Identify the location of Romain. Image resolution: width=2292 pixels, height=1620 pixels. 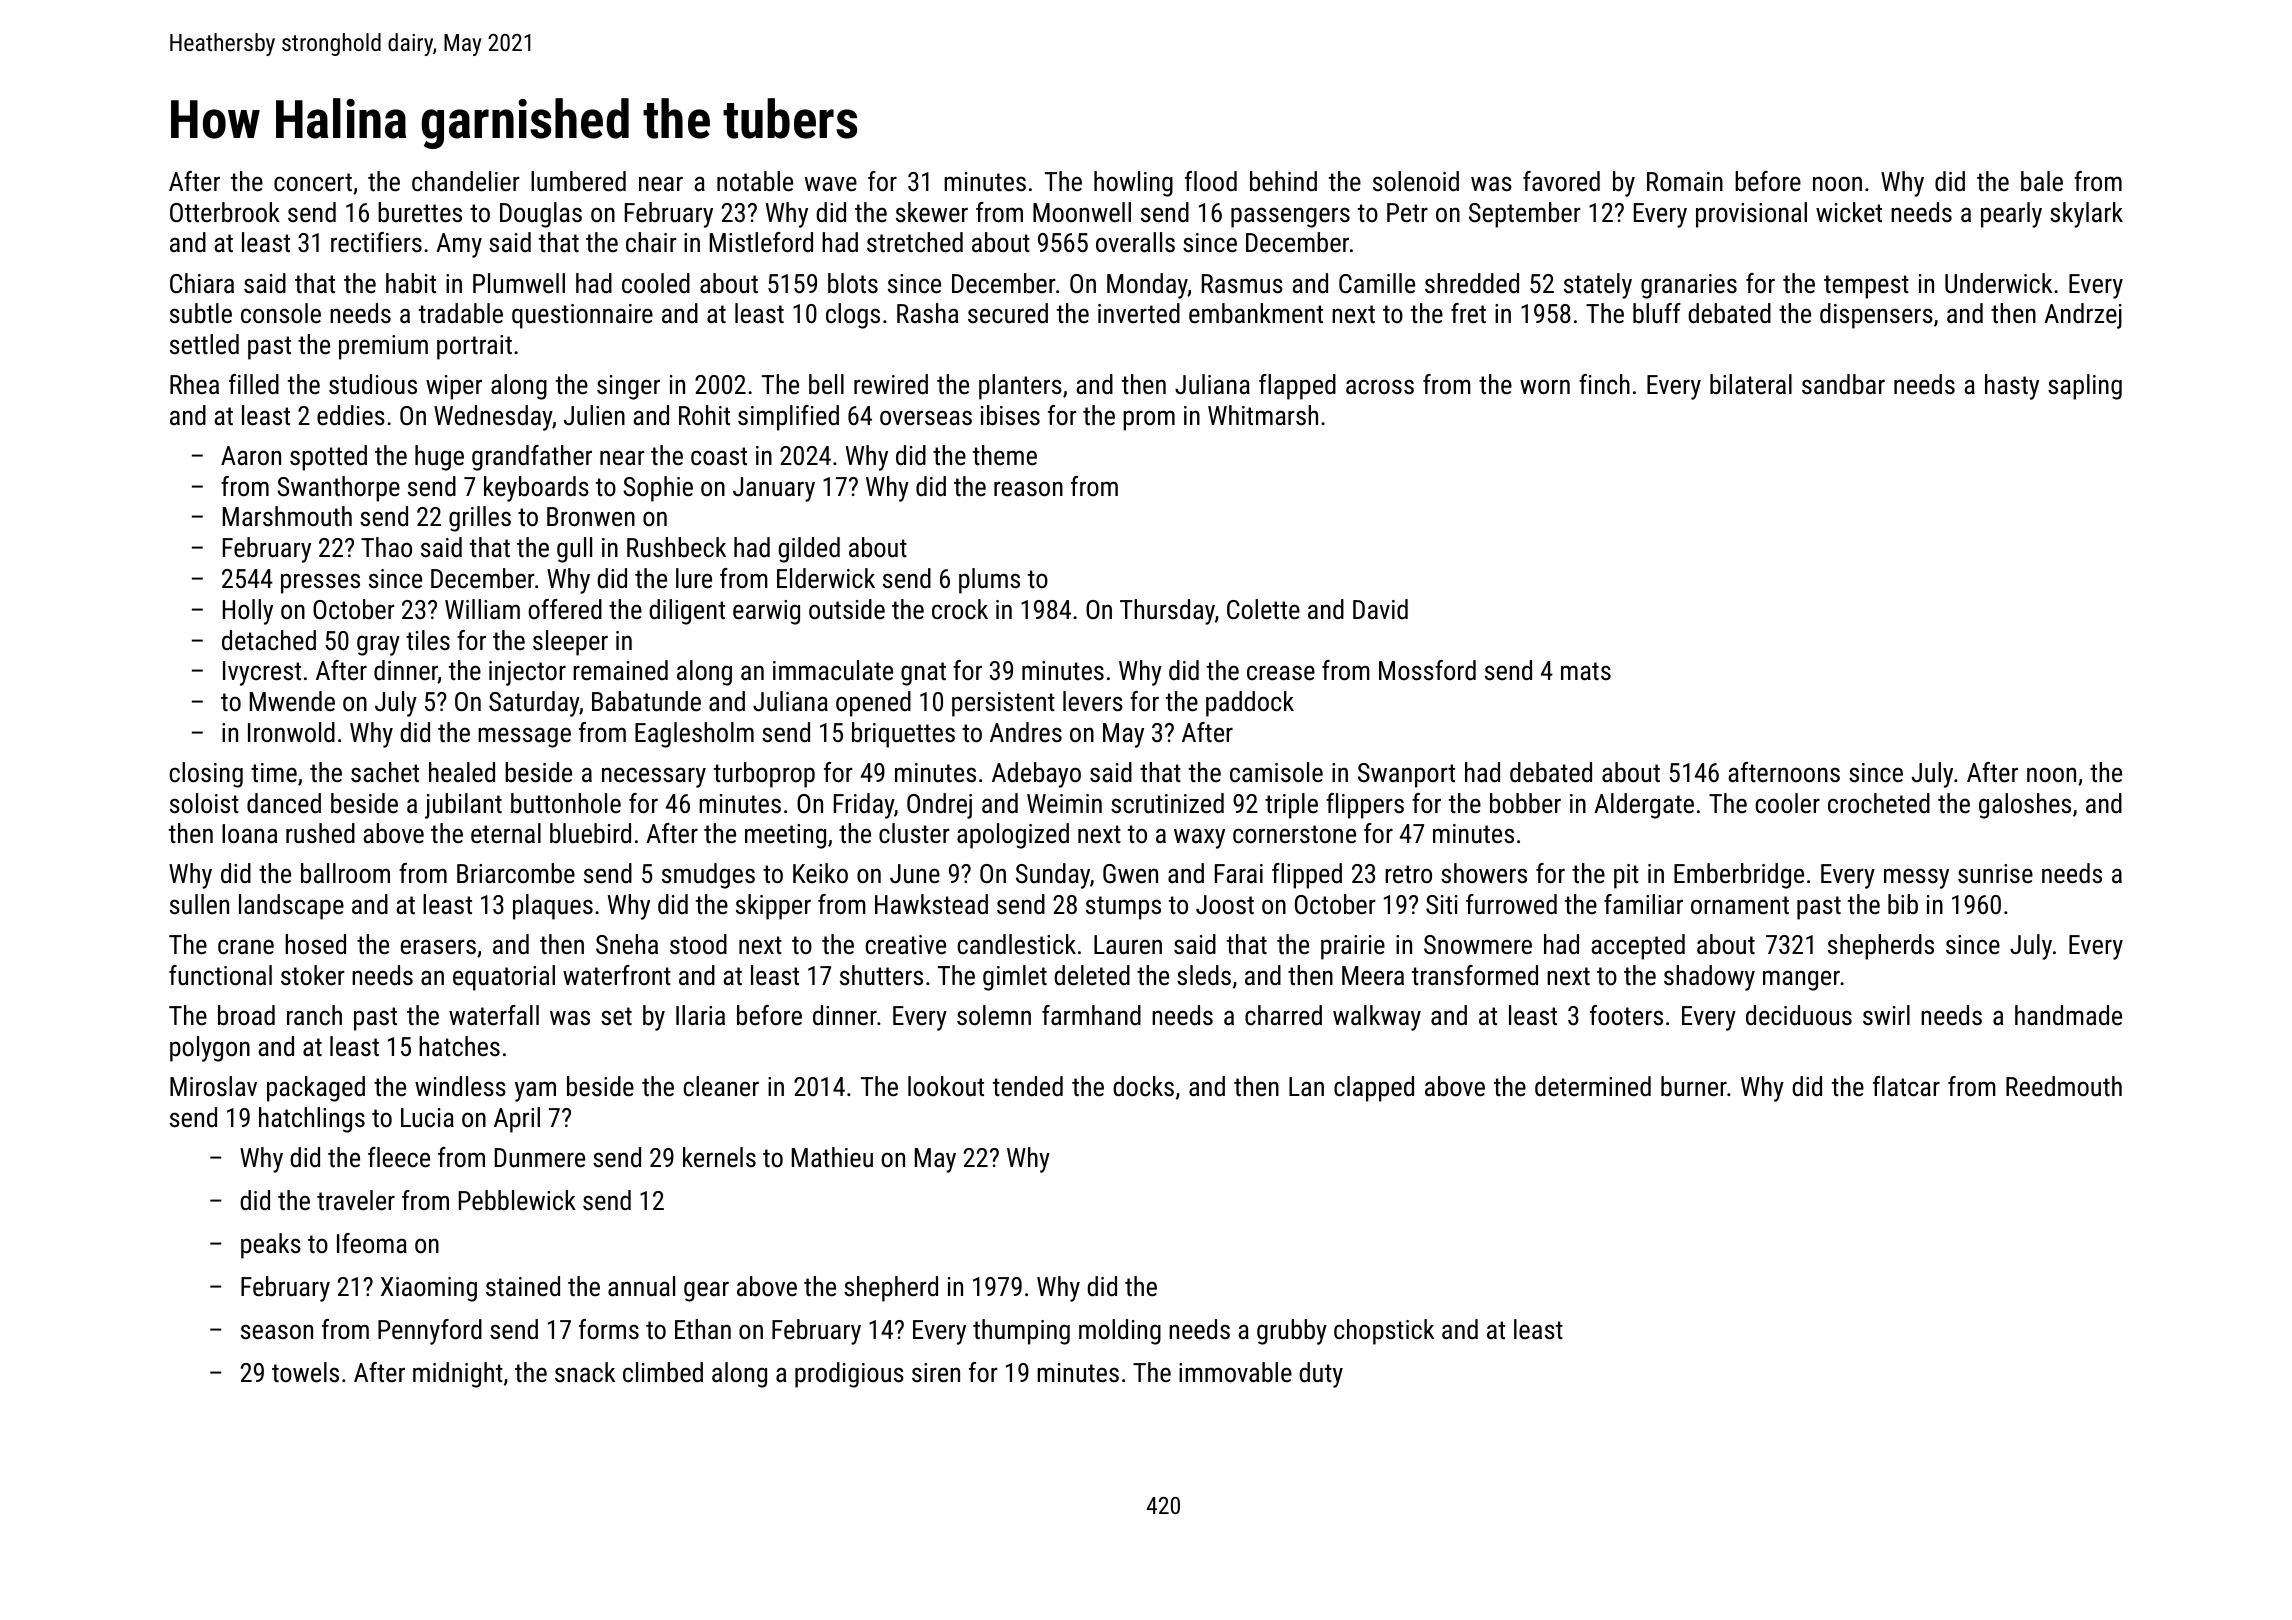
(1685, 181).
